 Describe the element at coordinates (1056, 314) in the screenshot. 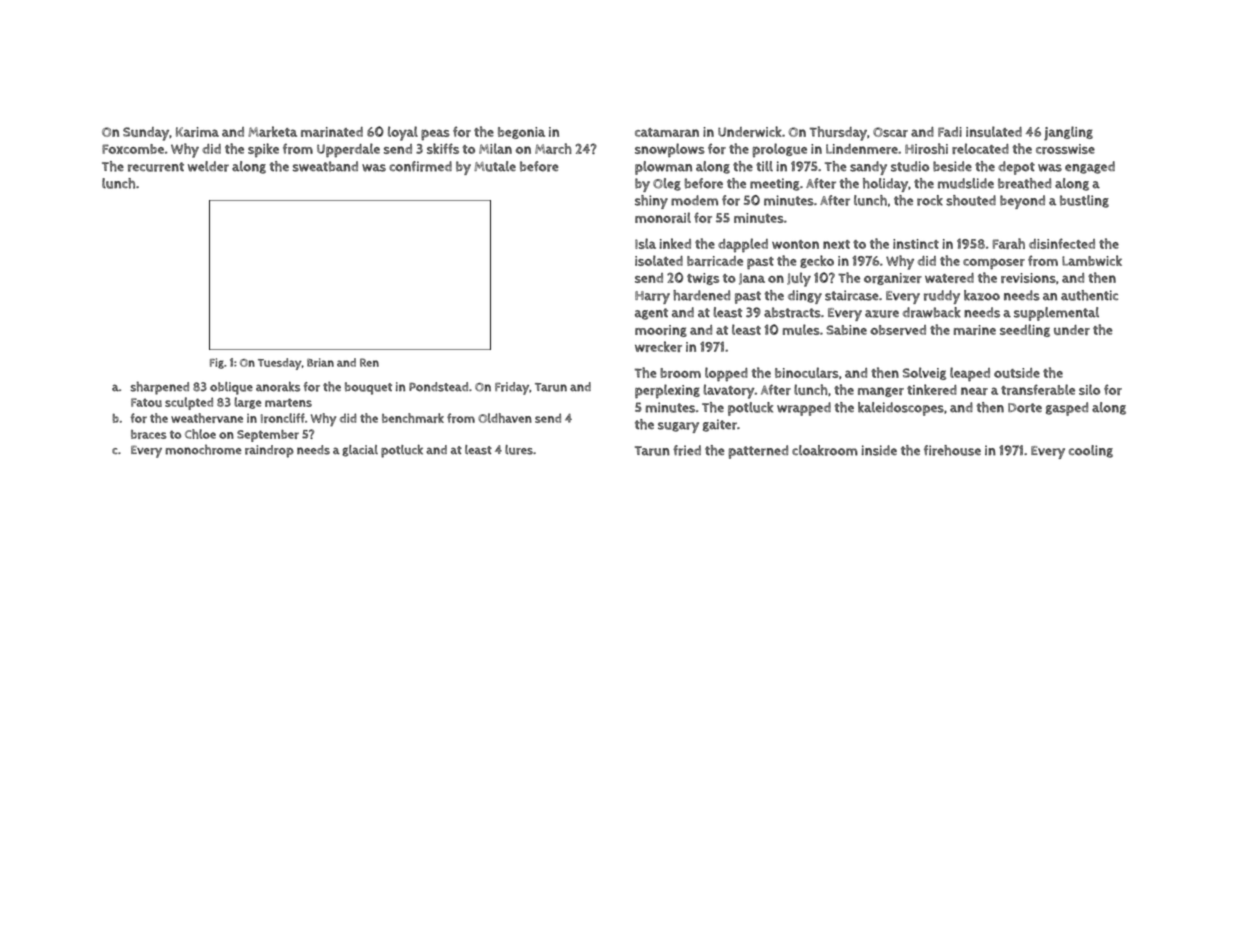

I see `supplemental` at that location.
